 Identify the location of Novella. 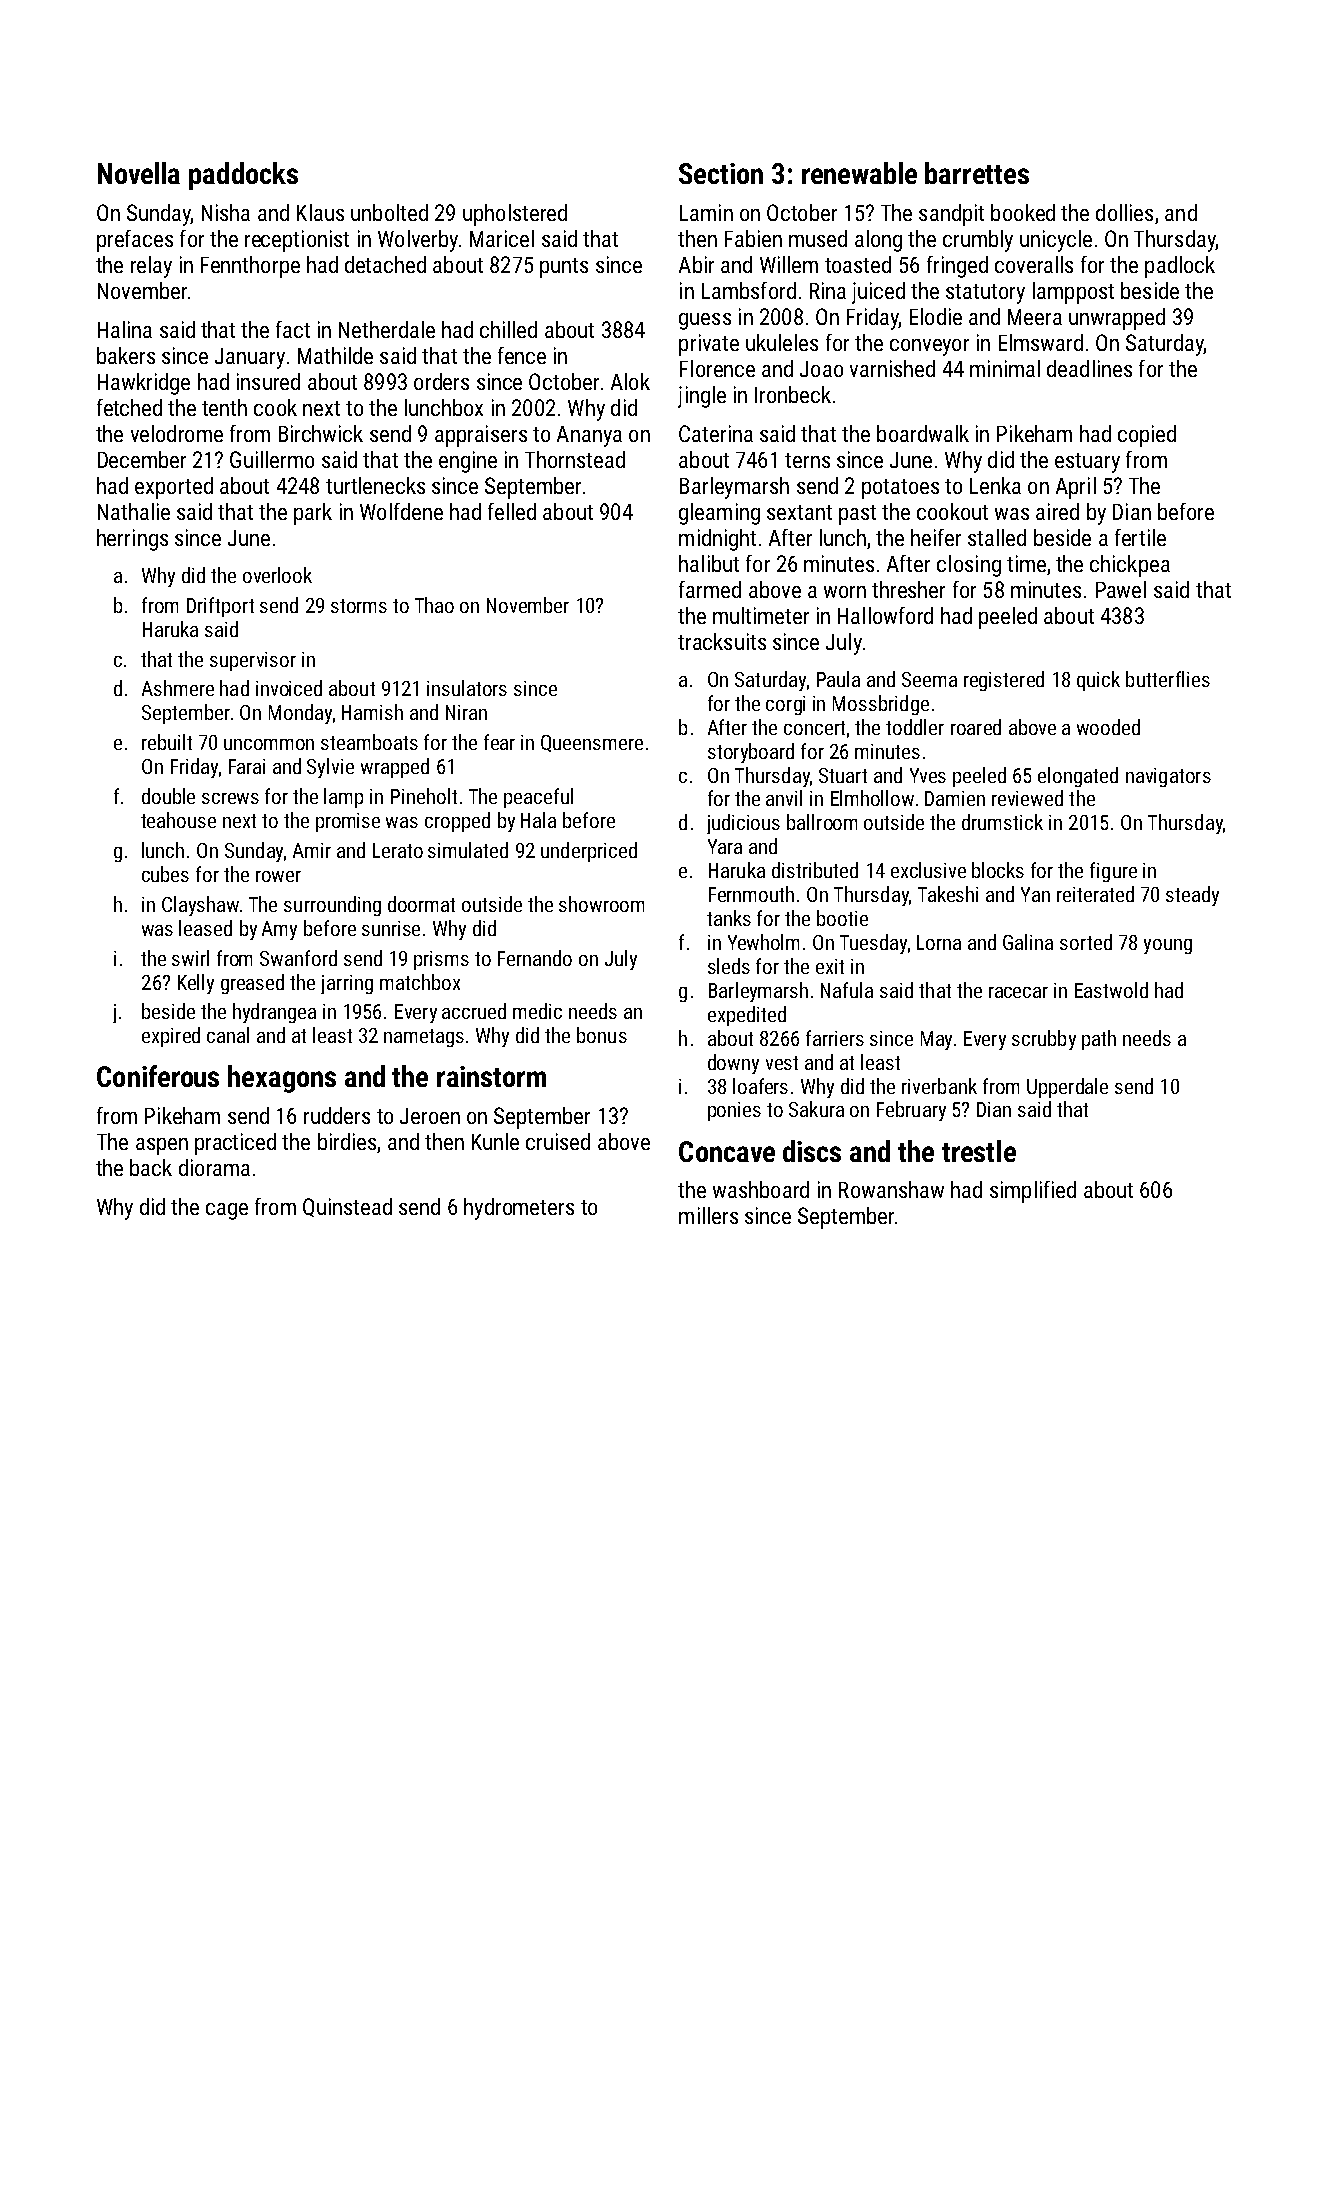
(139, 173).
